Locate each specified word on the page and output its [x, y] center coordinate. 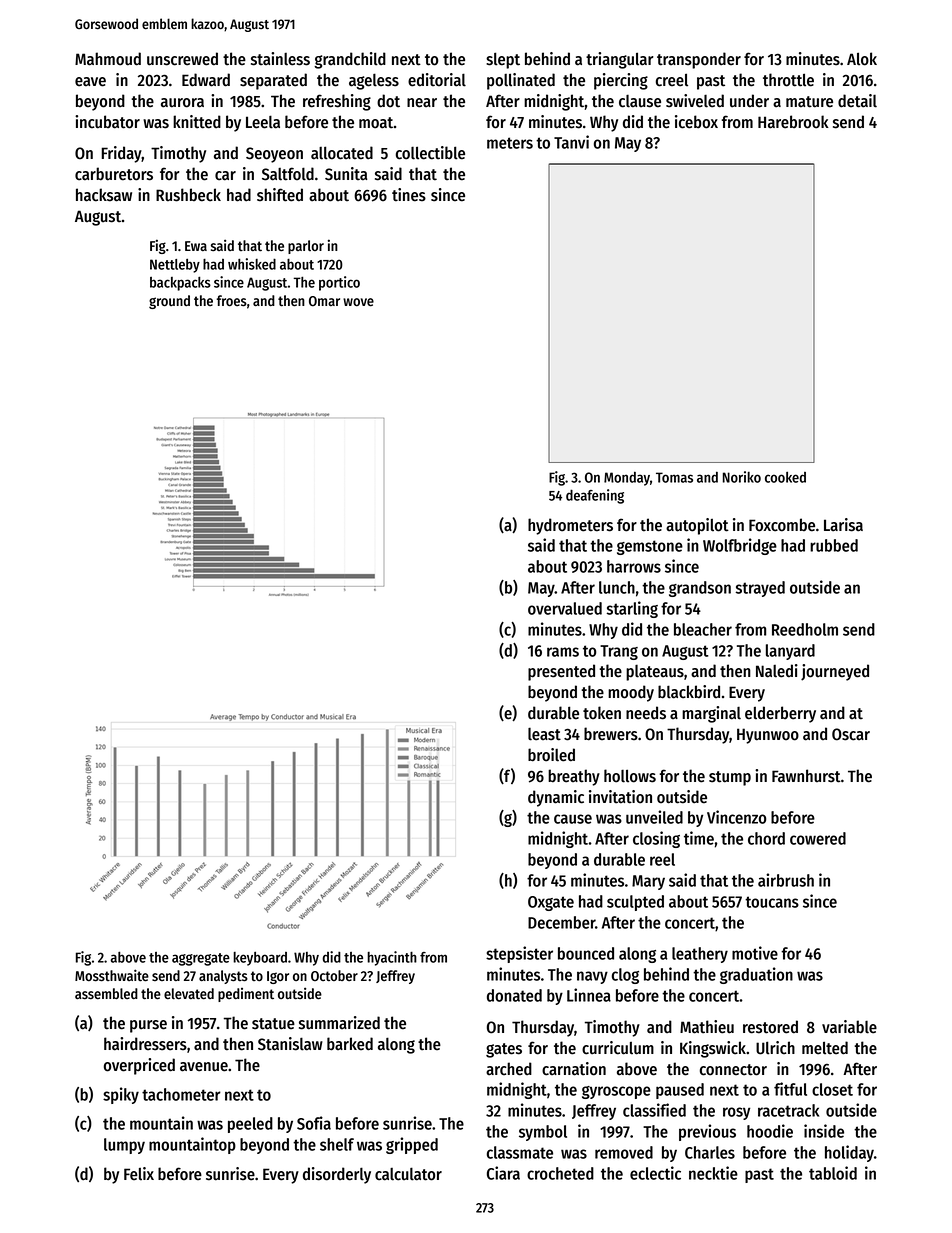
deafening [595, 496]
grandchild [350, 60]
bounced [586, 953]
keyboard [260, 959]
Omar [324, 301]
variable [849, 1027]
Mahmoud [108, 59]
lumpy [124, 1146]
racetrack [788, 1110]
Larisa [843, 525]
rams [563, 652]
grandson [700, 589]
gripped [412, 1145]
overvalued [565, 608]
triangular [620, 60]
